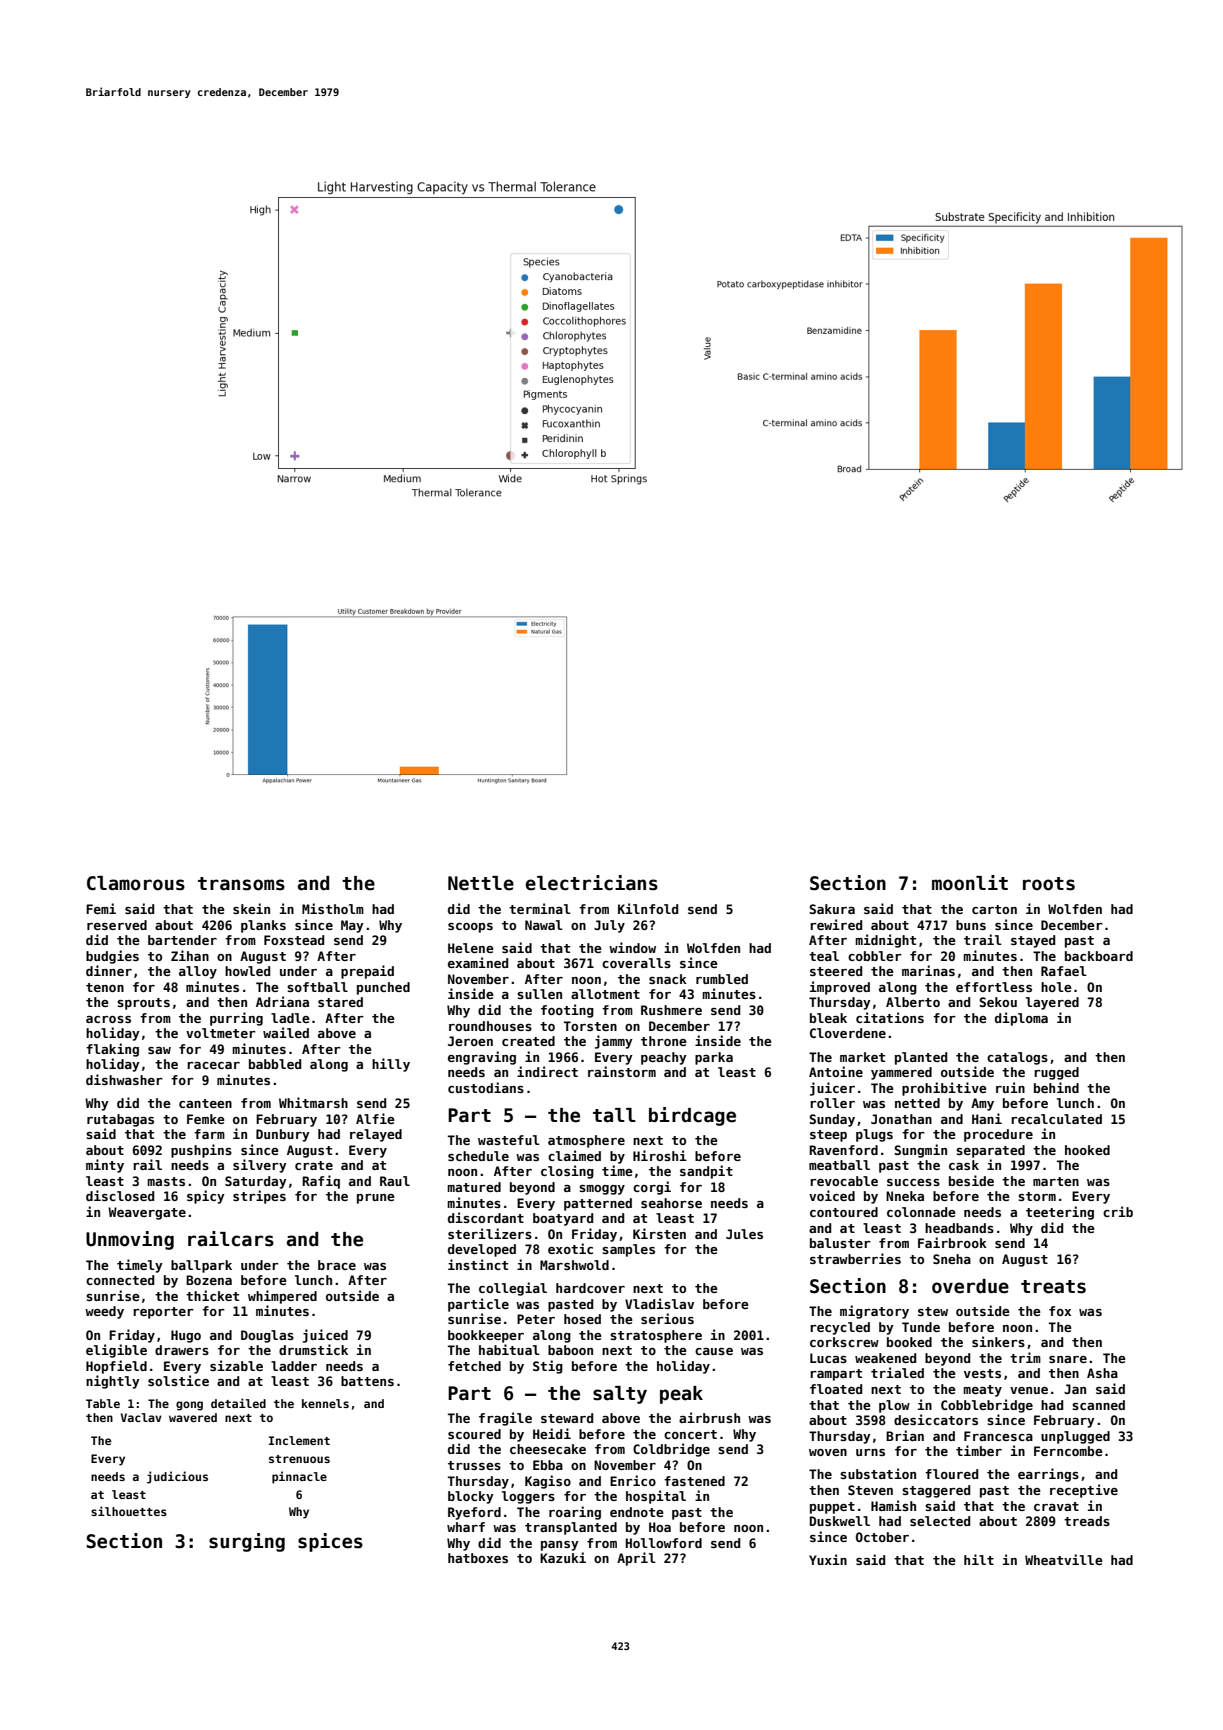 This document has width=1223, height=1730. Describe the element at coordinates (209, 1280) in the document. I see `Bozena` at that location.
